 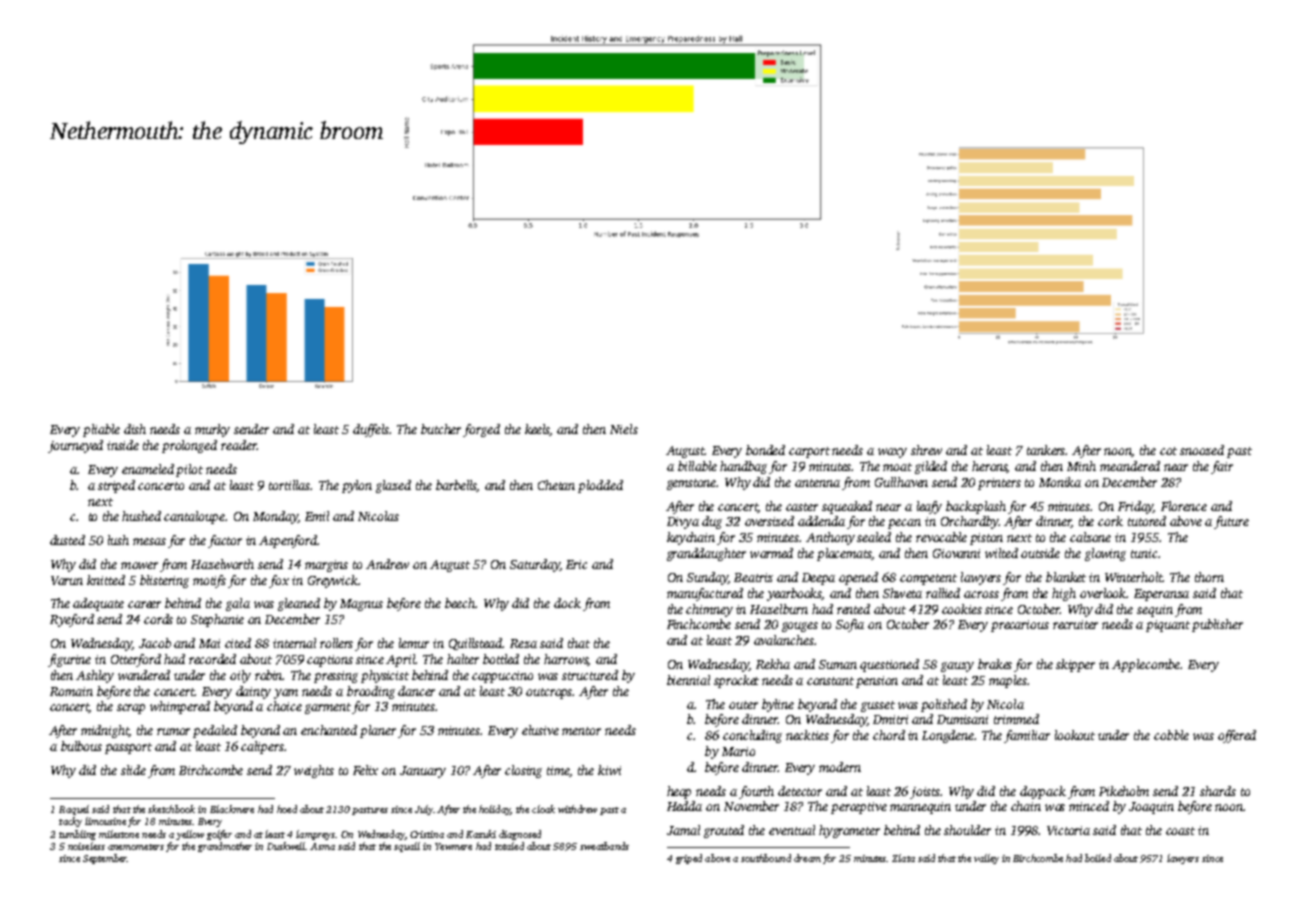 What do you see at coordinates (537, 430) in the document?
I see `keels` at bounding box center [537, 430].
